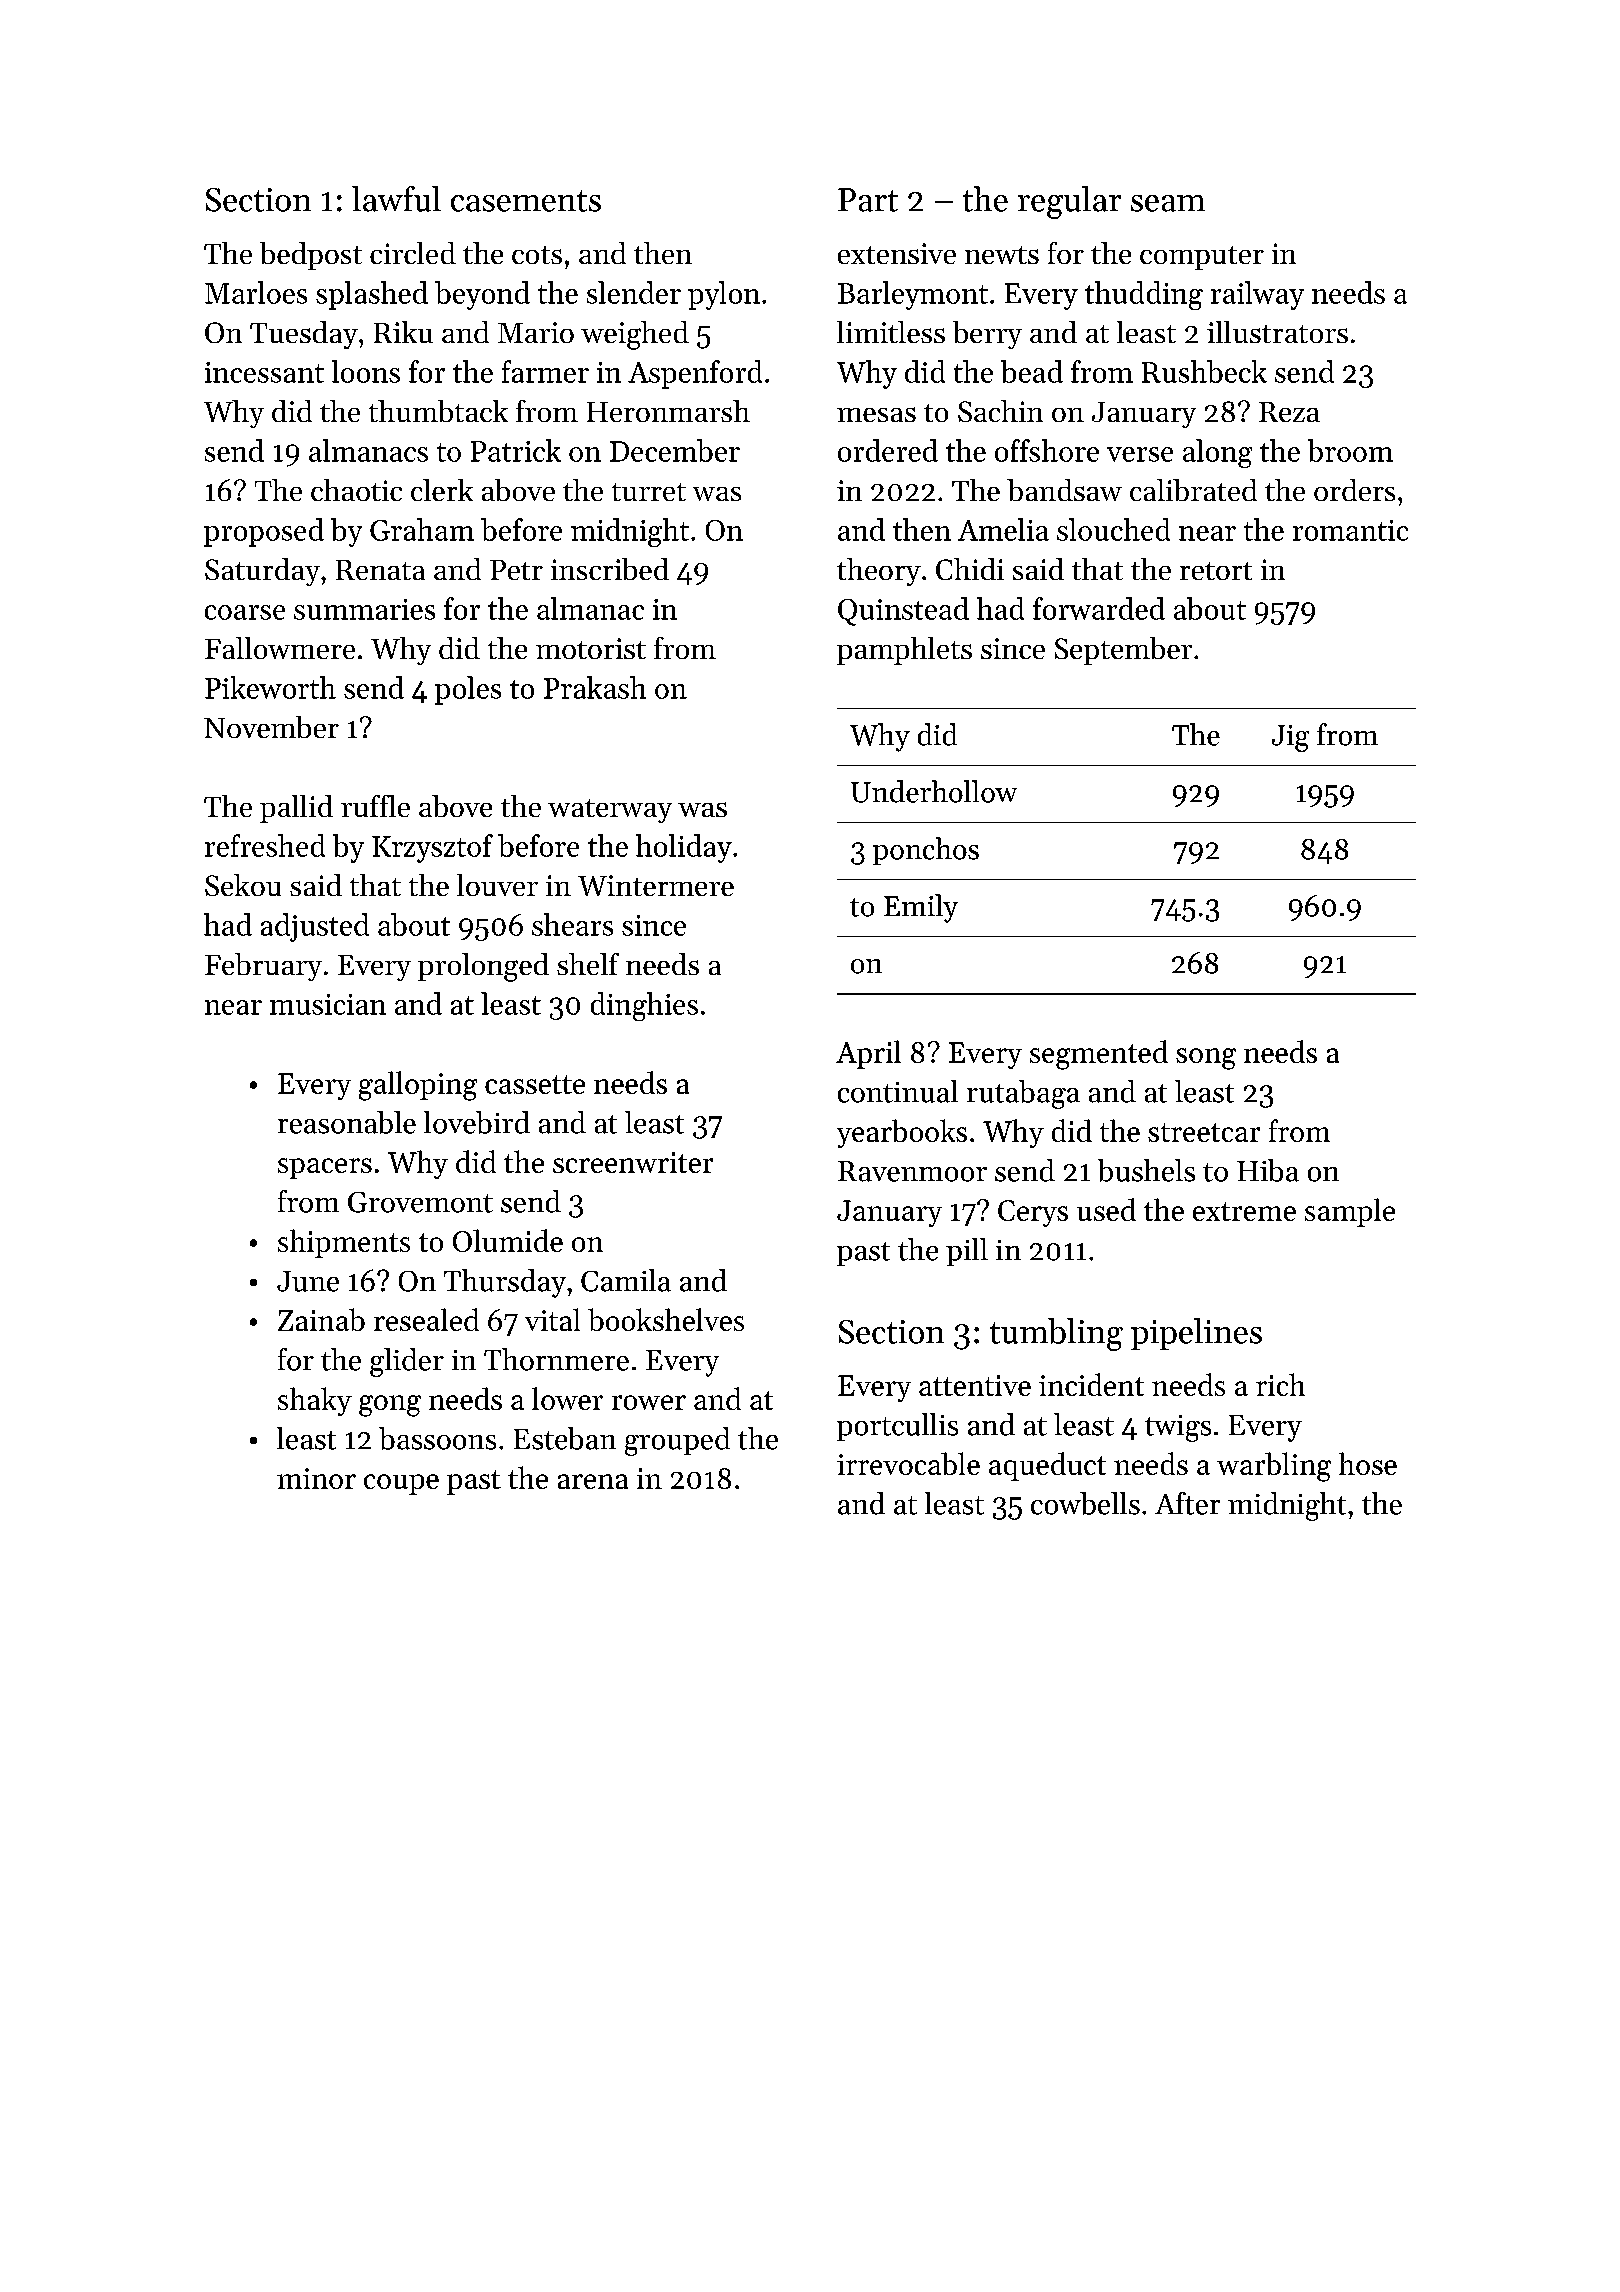 The height and width of the page is (2292, 1620). Describe the element at coordinates (987, 335) in the page. I see `berry` at that location.
